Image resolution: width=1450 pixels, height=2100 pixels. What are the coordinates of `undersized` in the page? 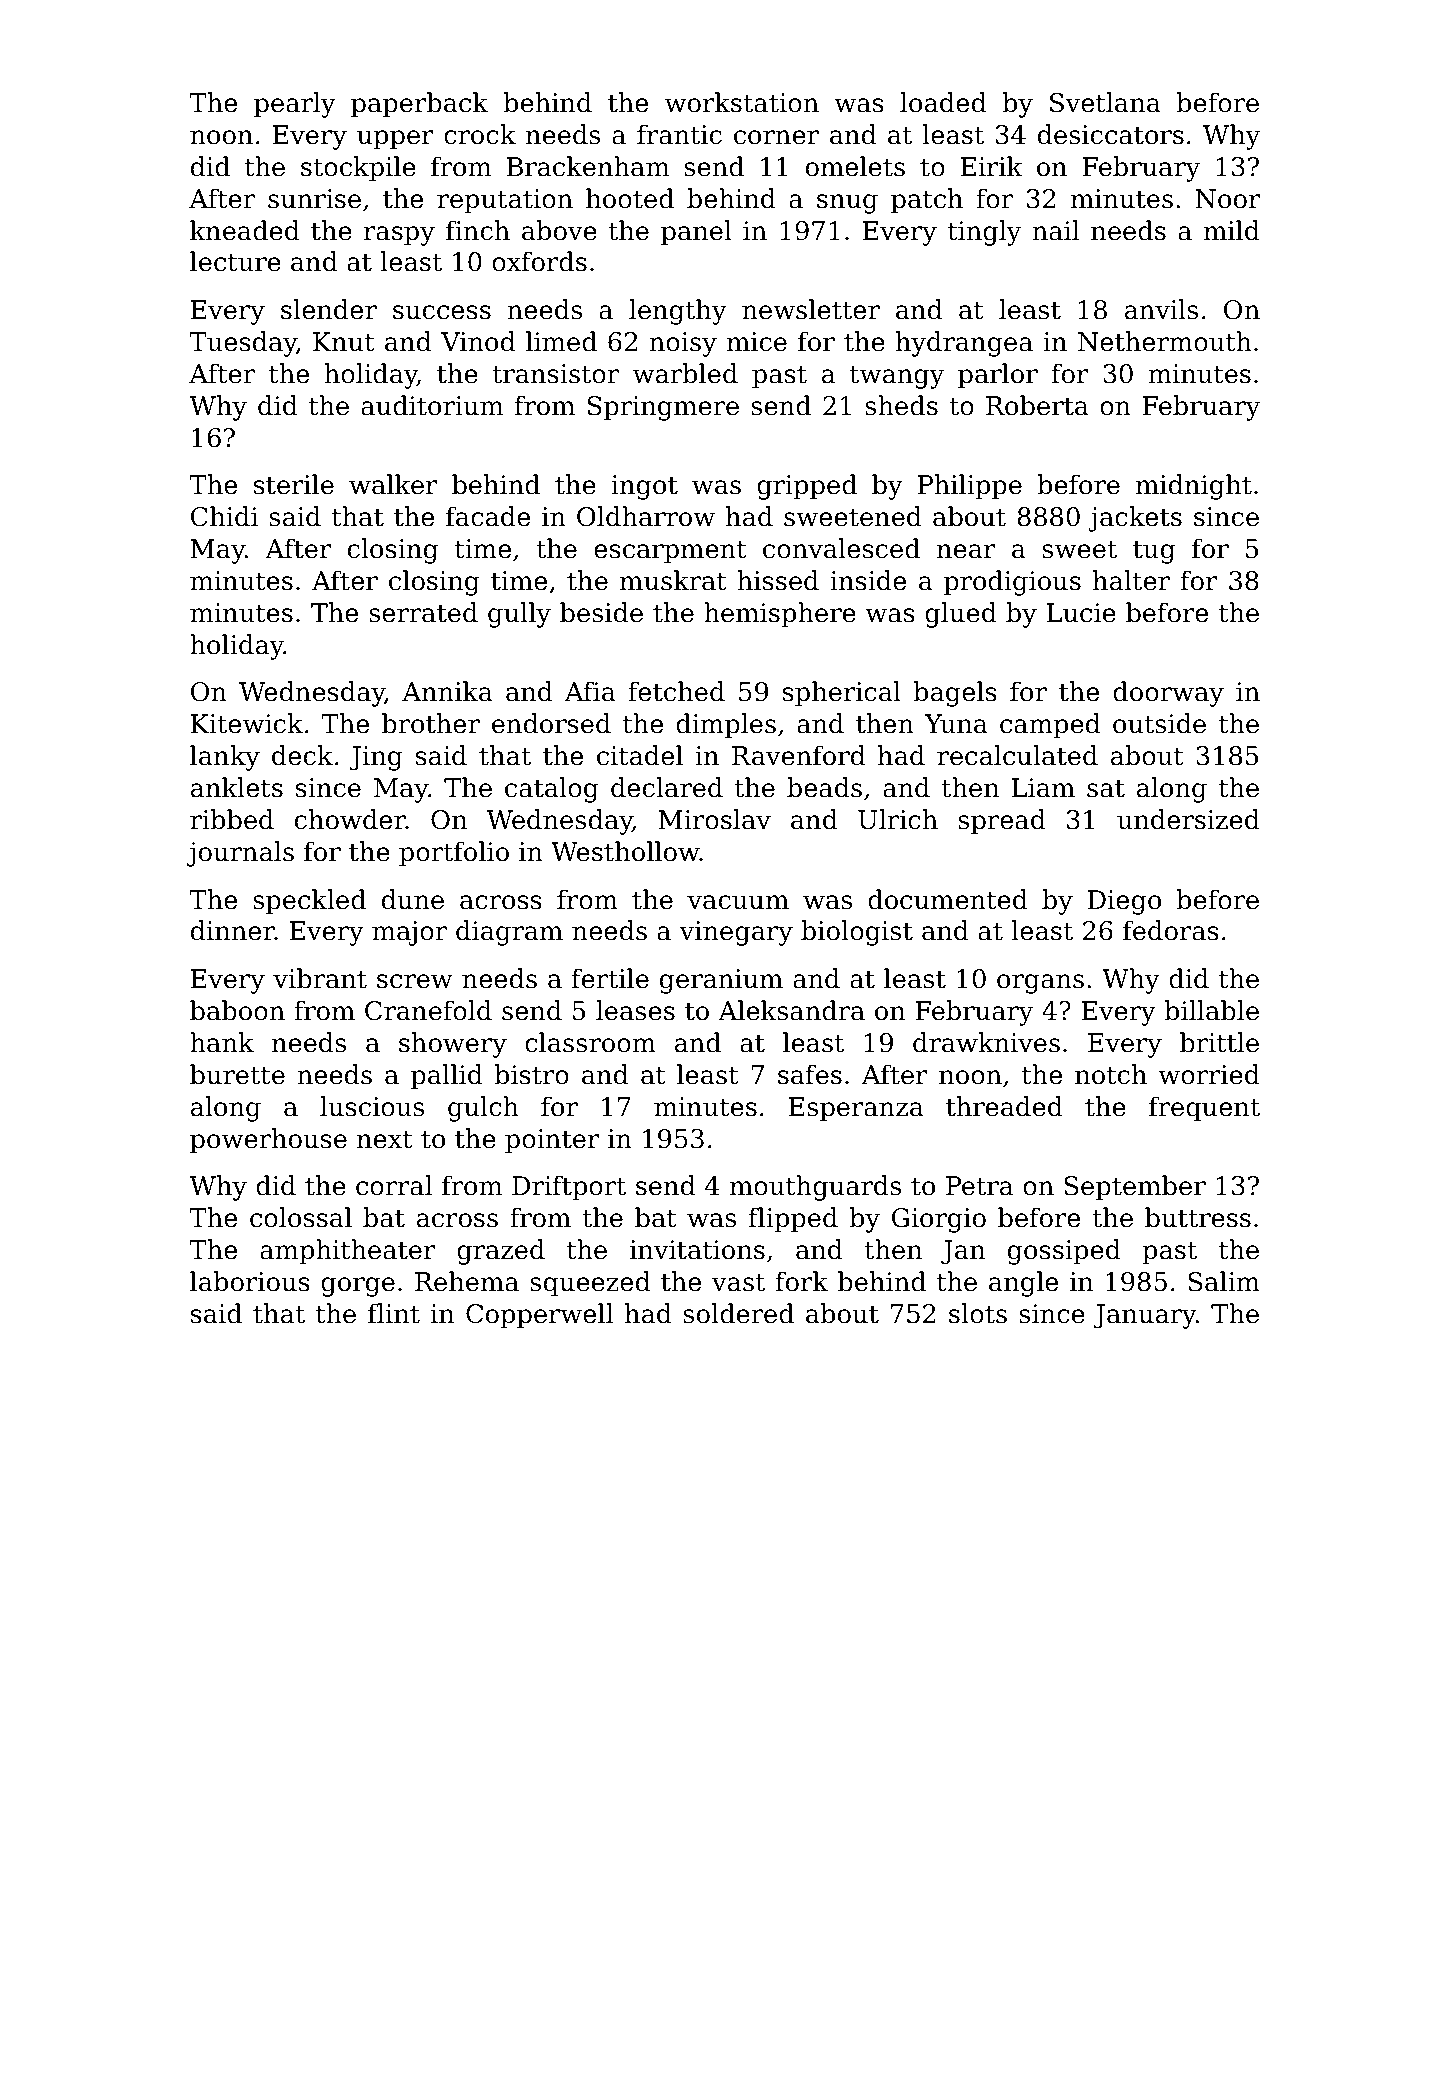 It's located at (1188, 819).
